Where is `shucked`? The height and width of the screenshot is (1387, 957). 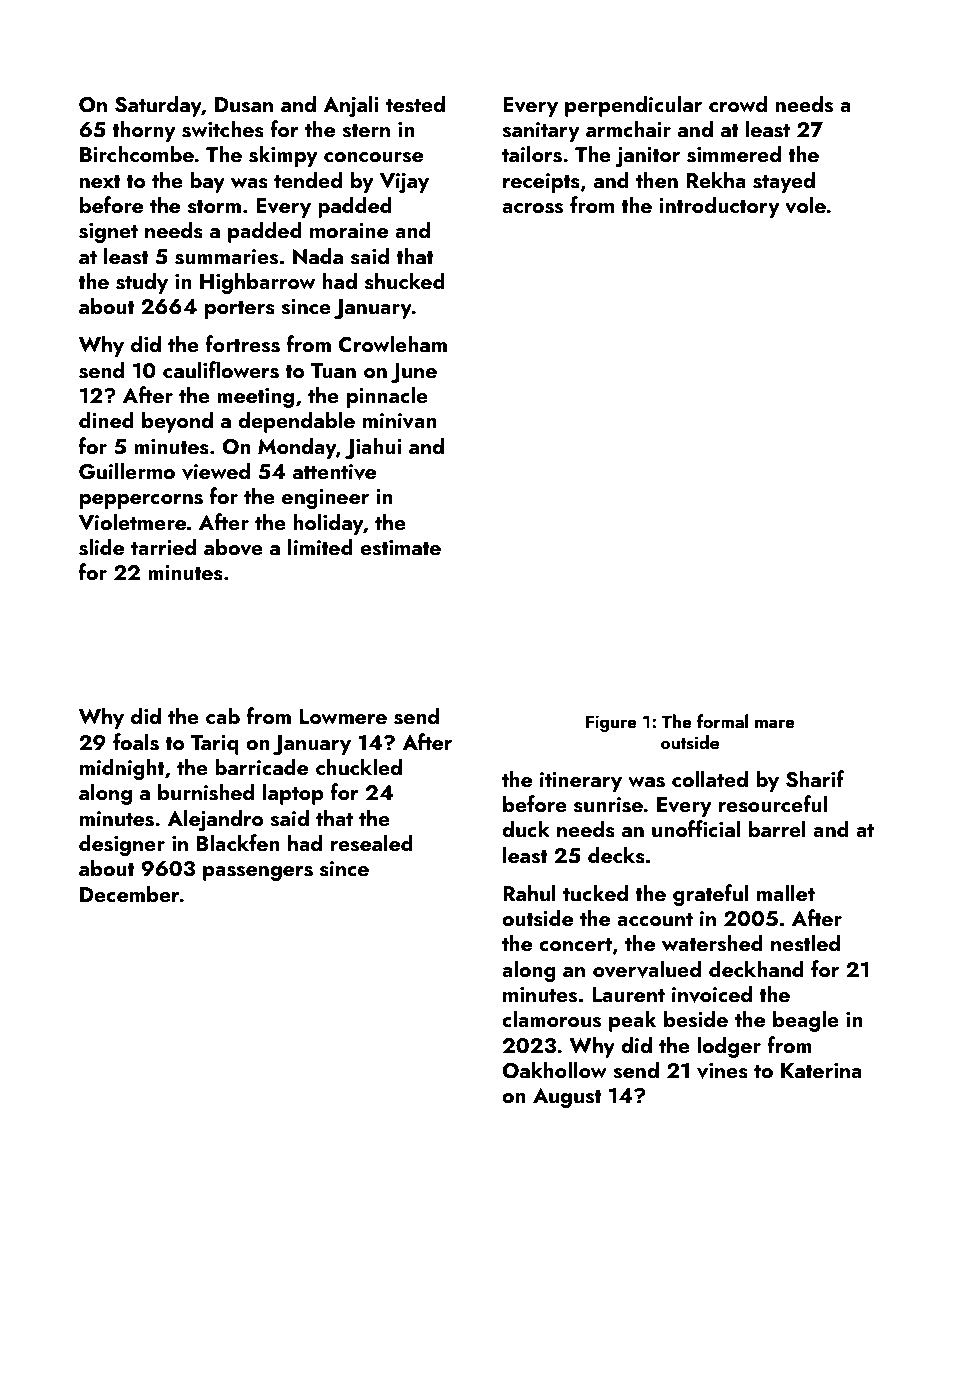
shucked is located at coordinates (405, 281).
